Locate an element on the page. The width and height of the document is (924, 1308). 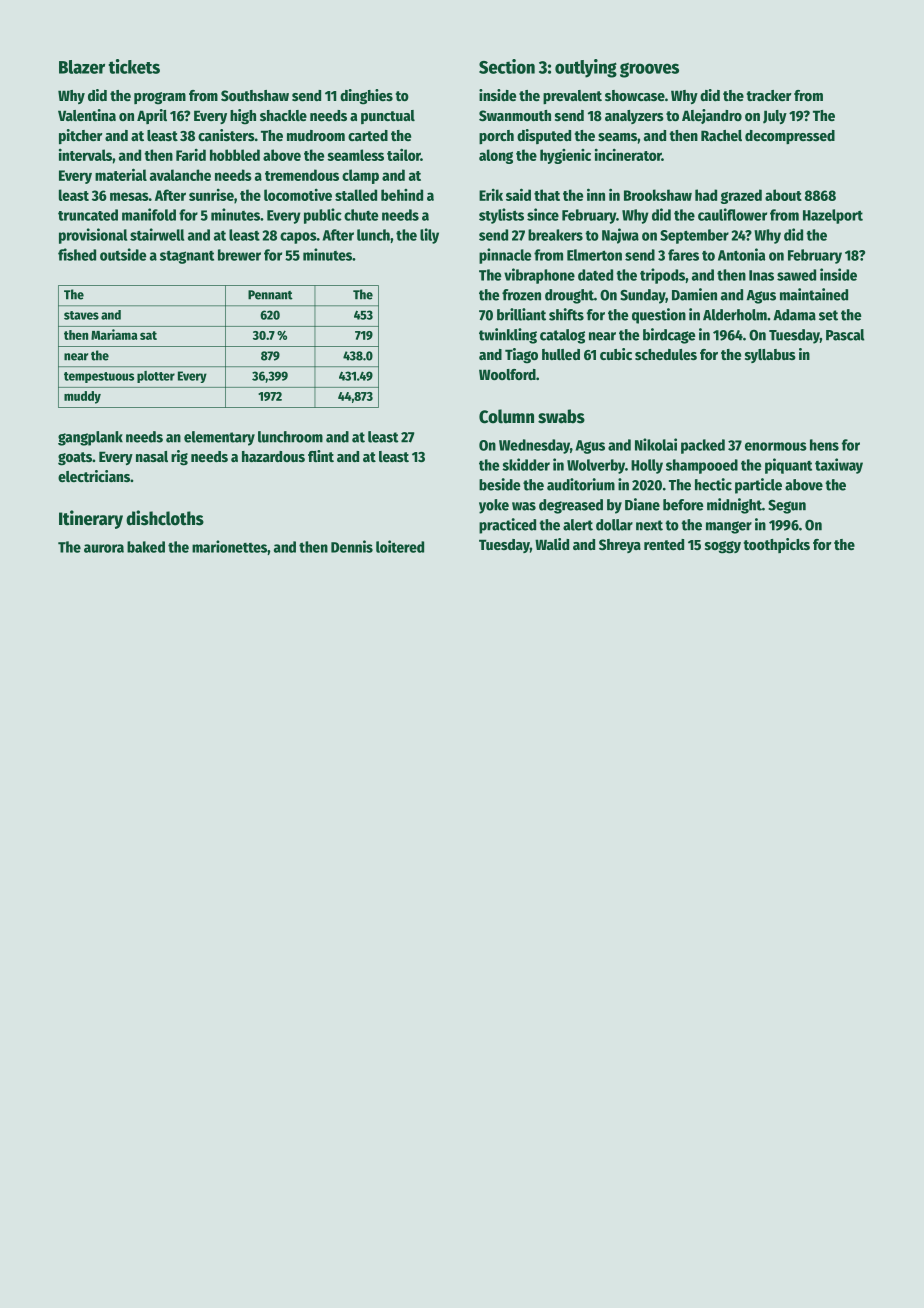
decompressed is located at coordinates (790, 137).
